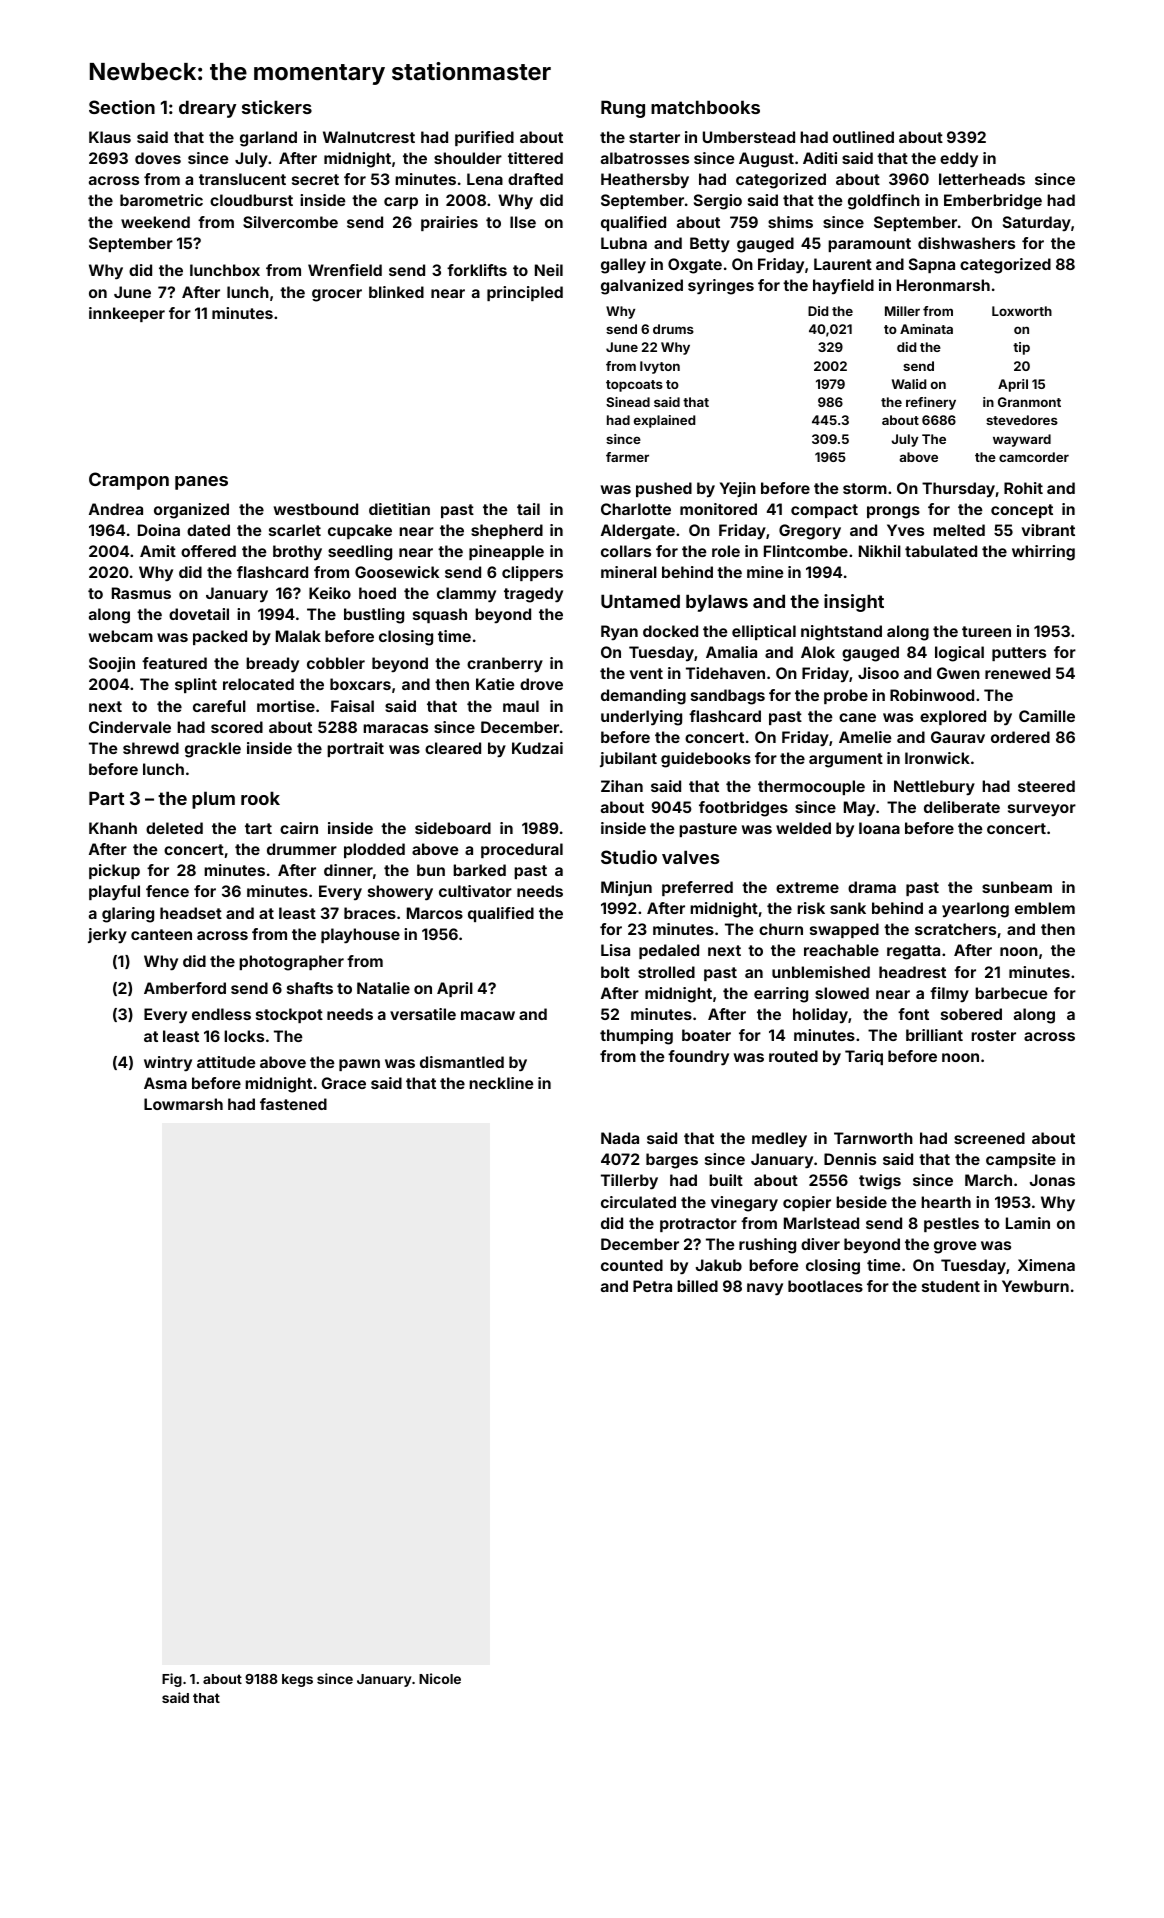 This document has width=1164, height=1918. I want to click on Nicole, so click(440, 1678).
